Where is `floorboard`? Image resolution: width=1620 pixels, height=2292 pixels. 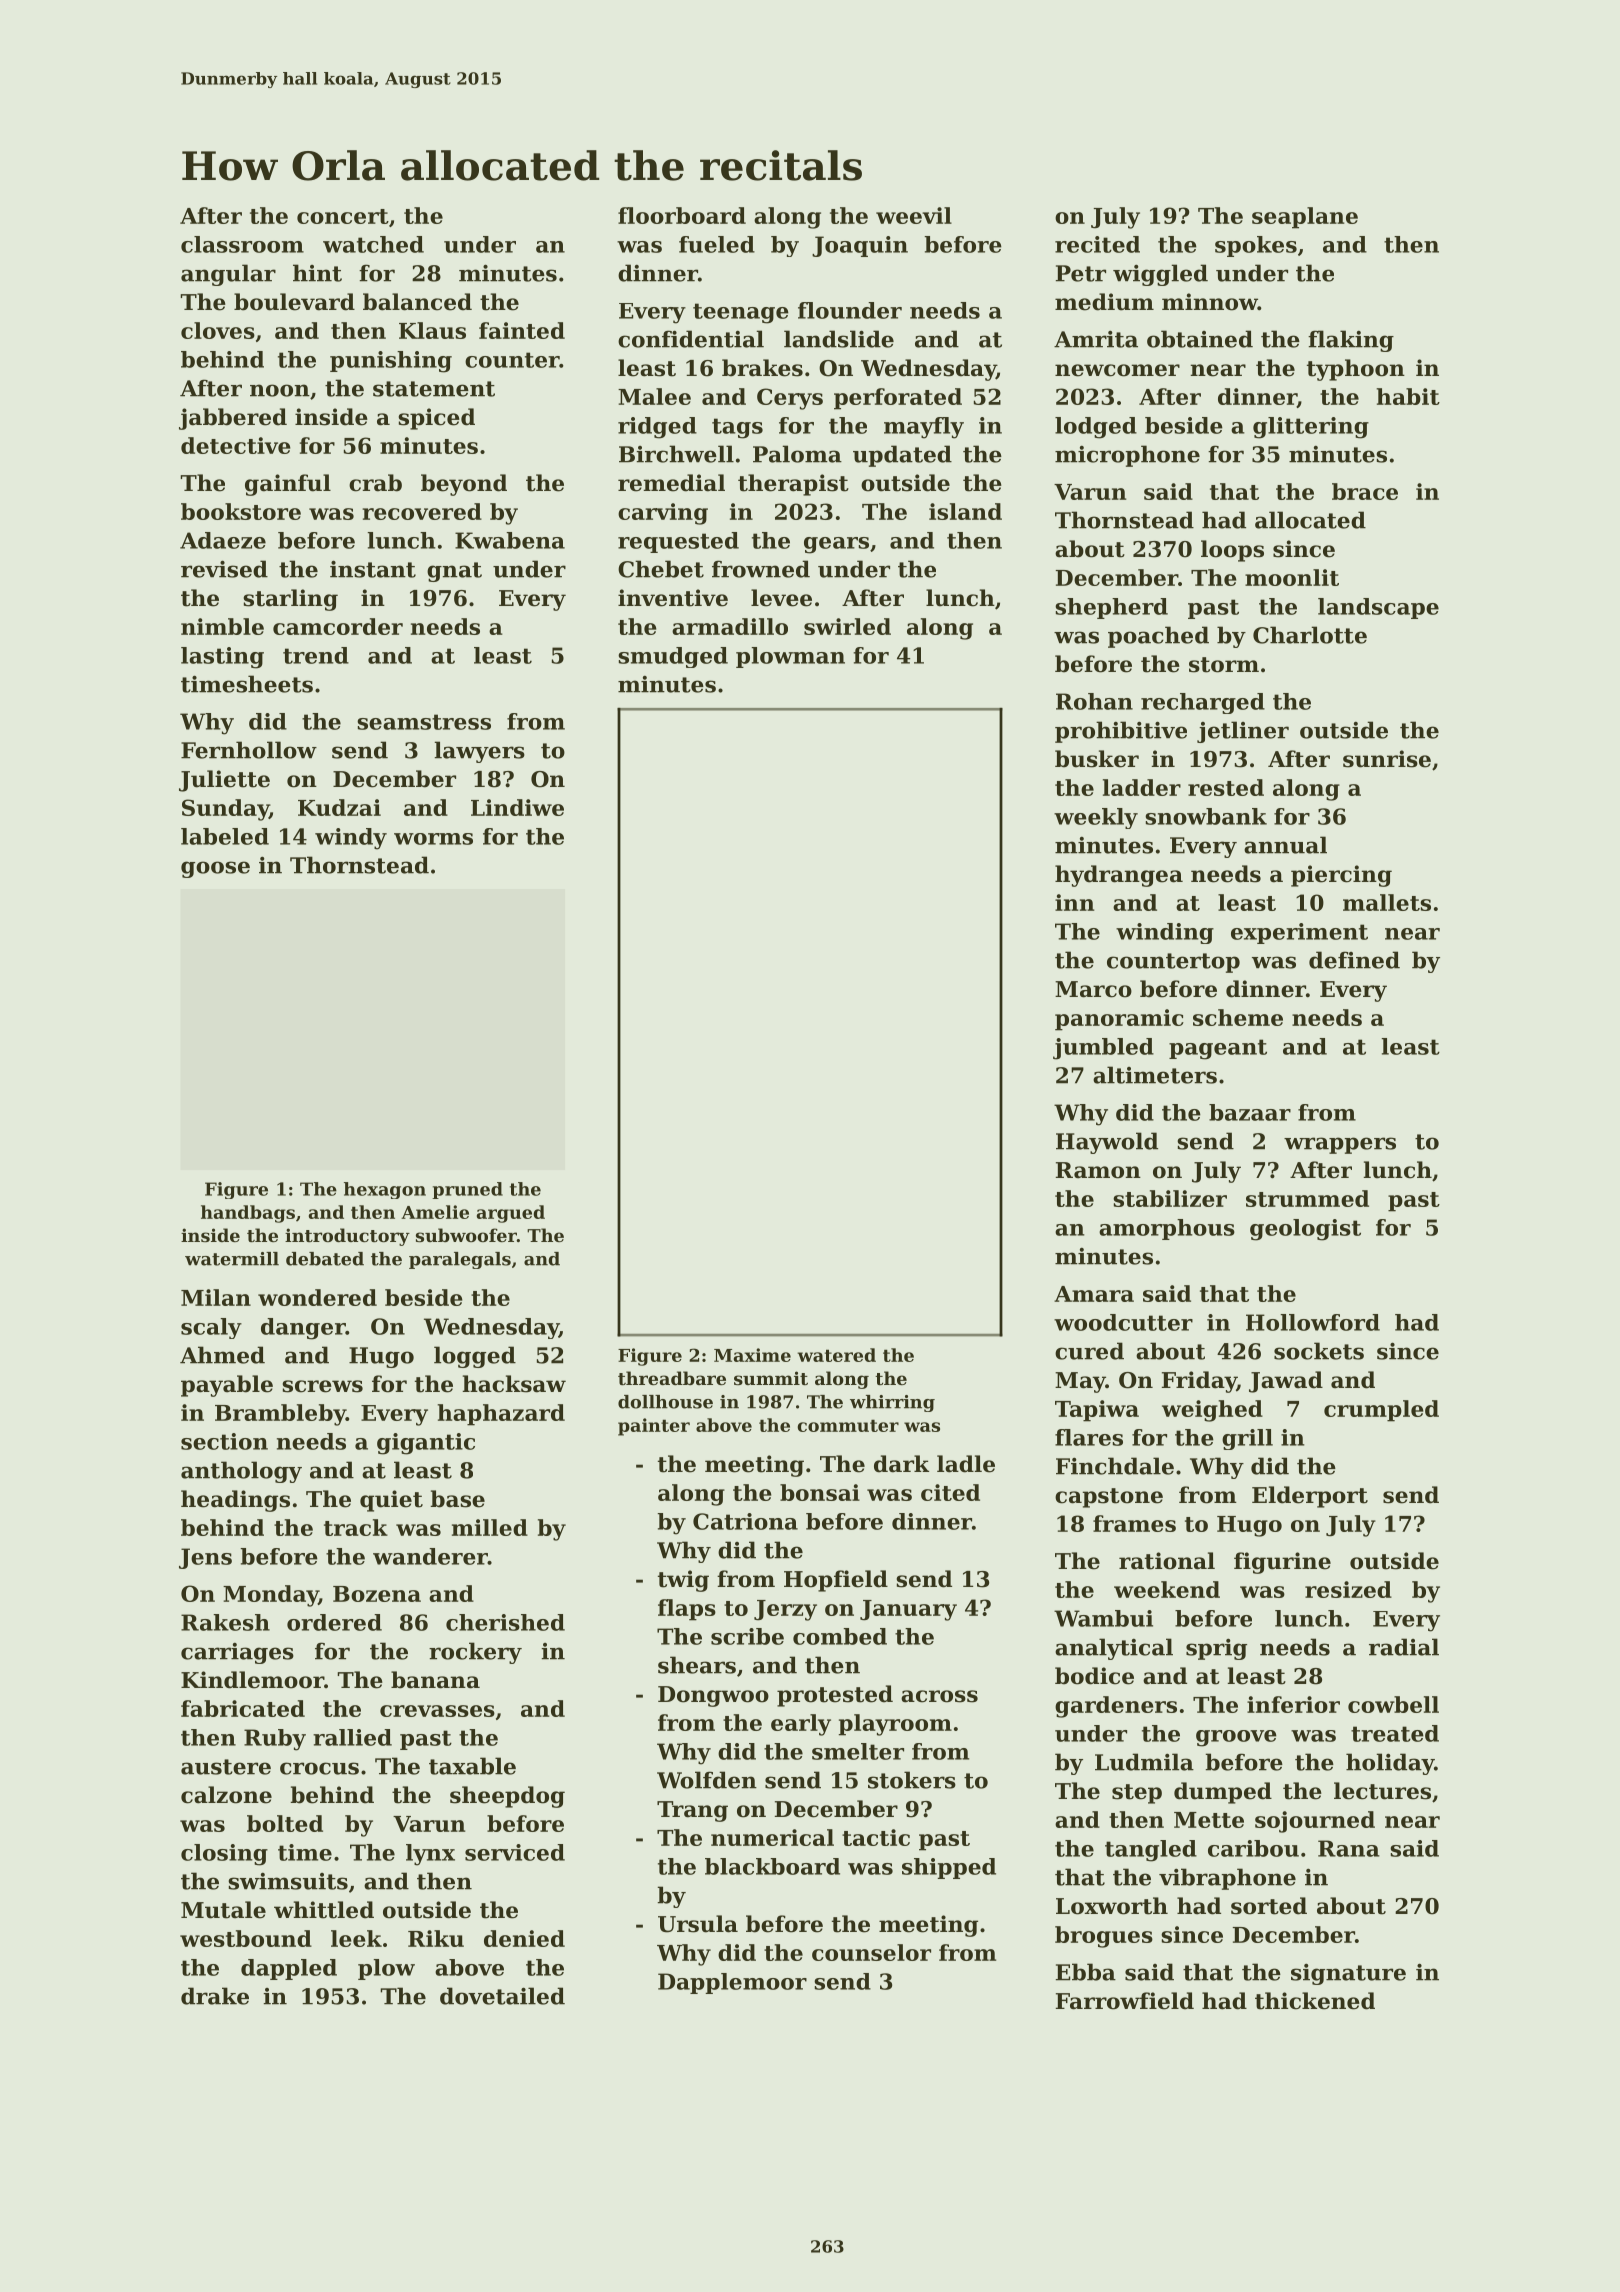
floorboard is located at coordinates (682, 215).
